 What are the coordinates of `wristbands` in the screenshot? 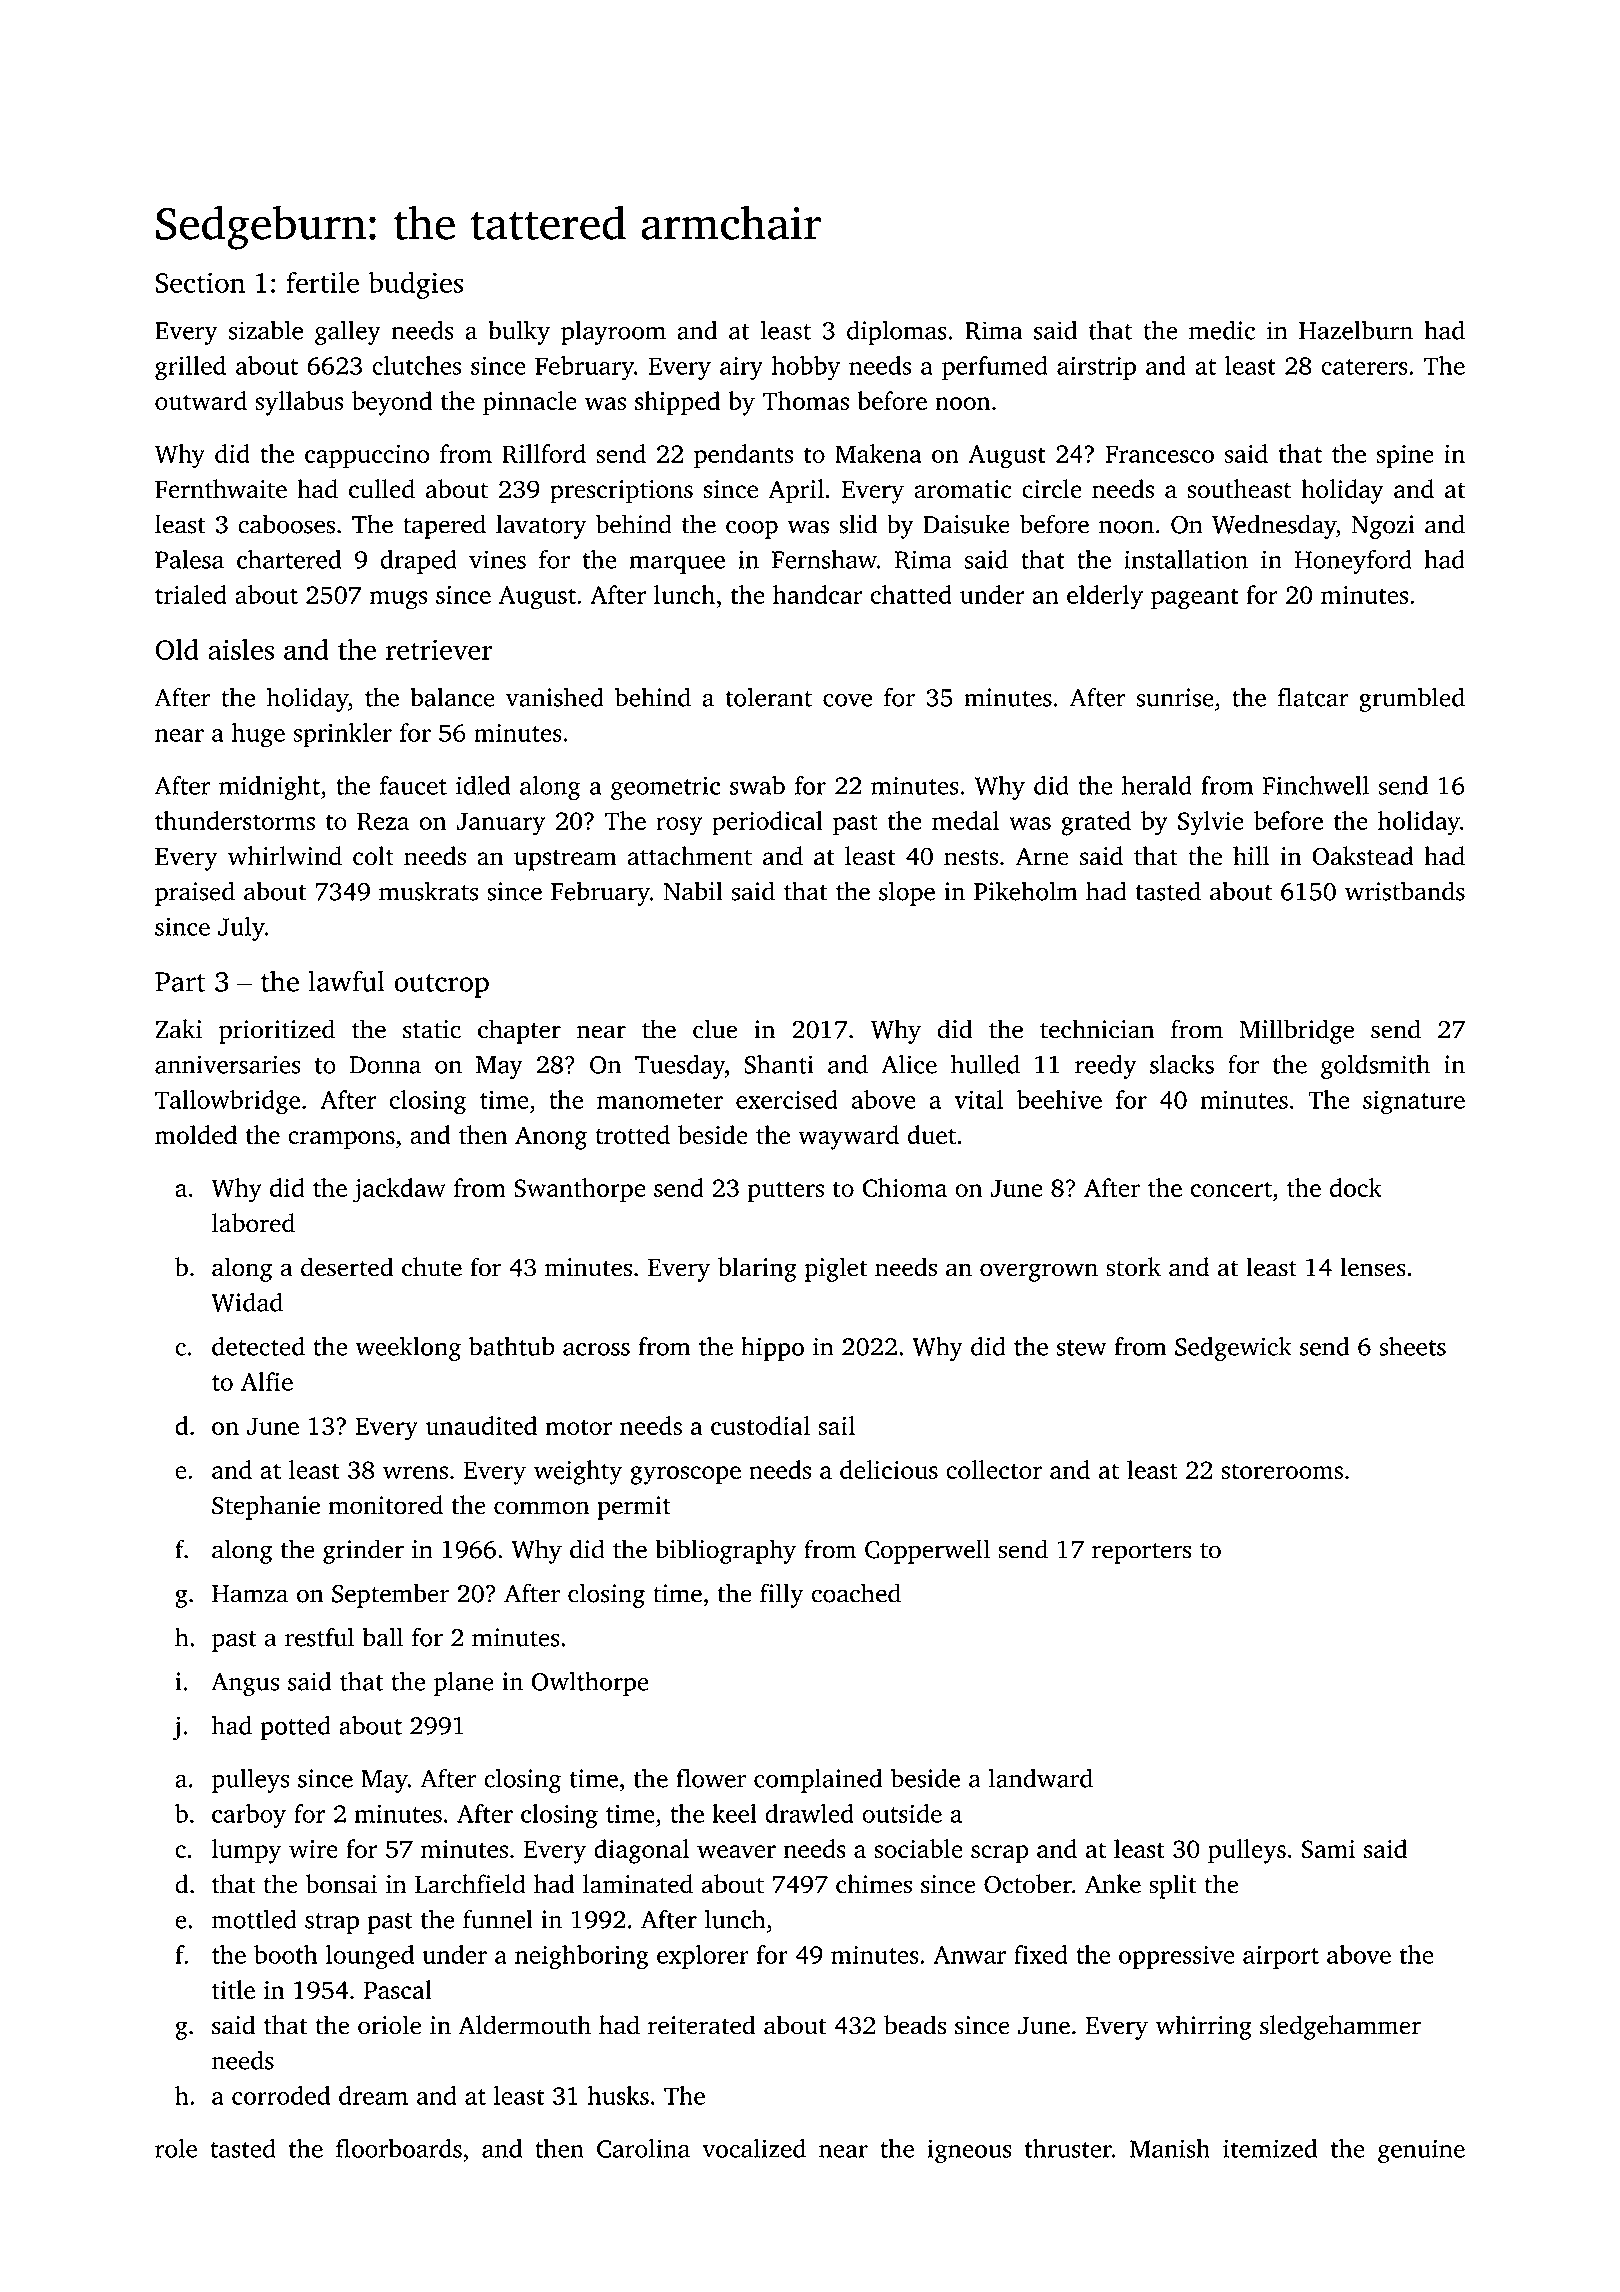 It's located at (1405, 891).
